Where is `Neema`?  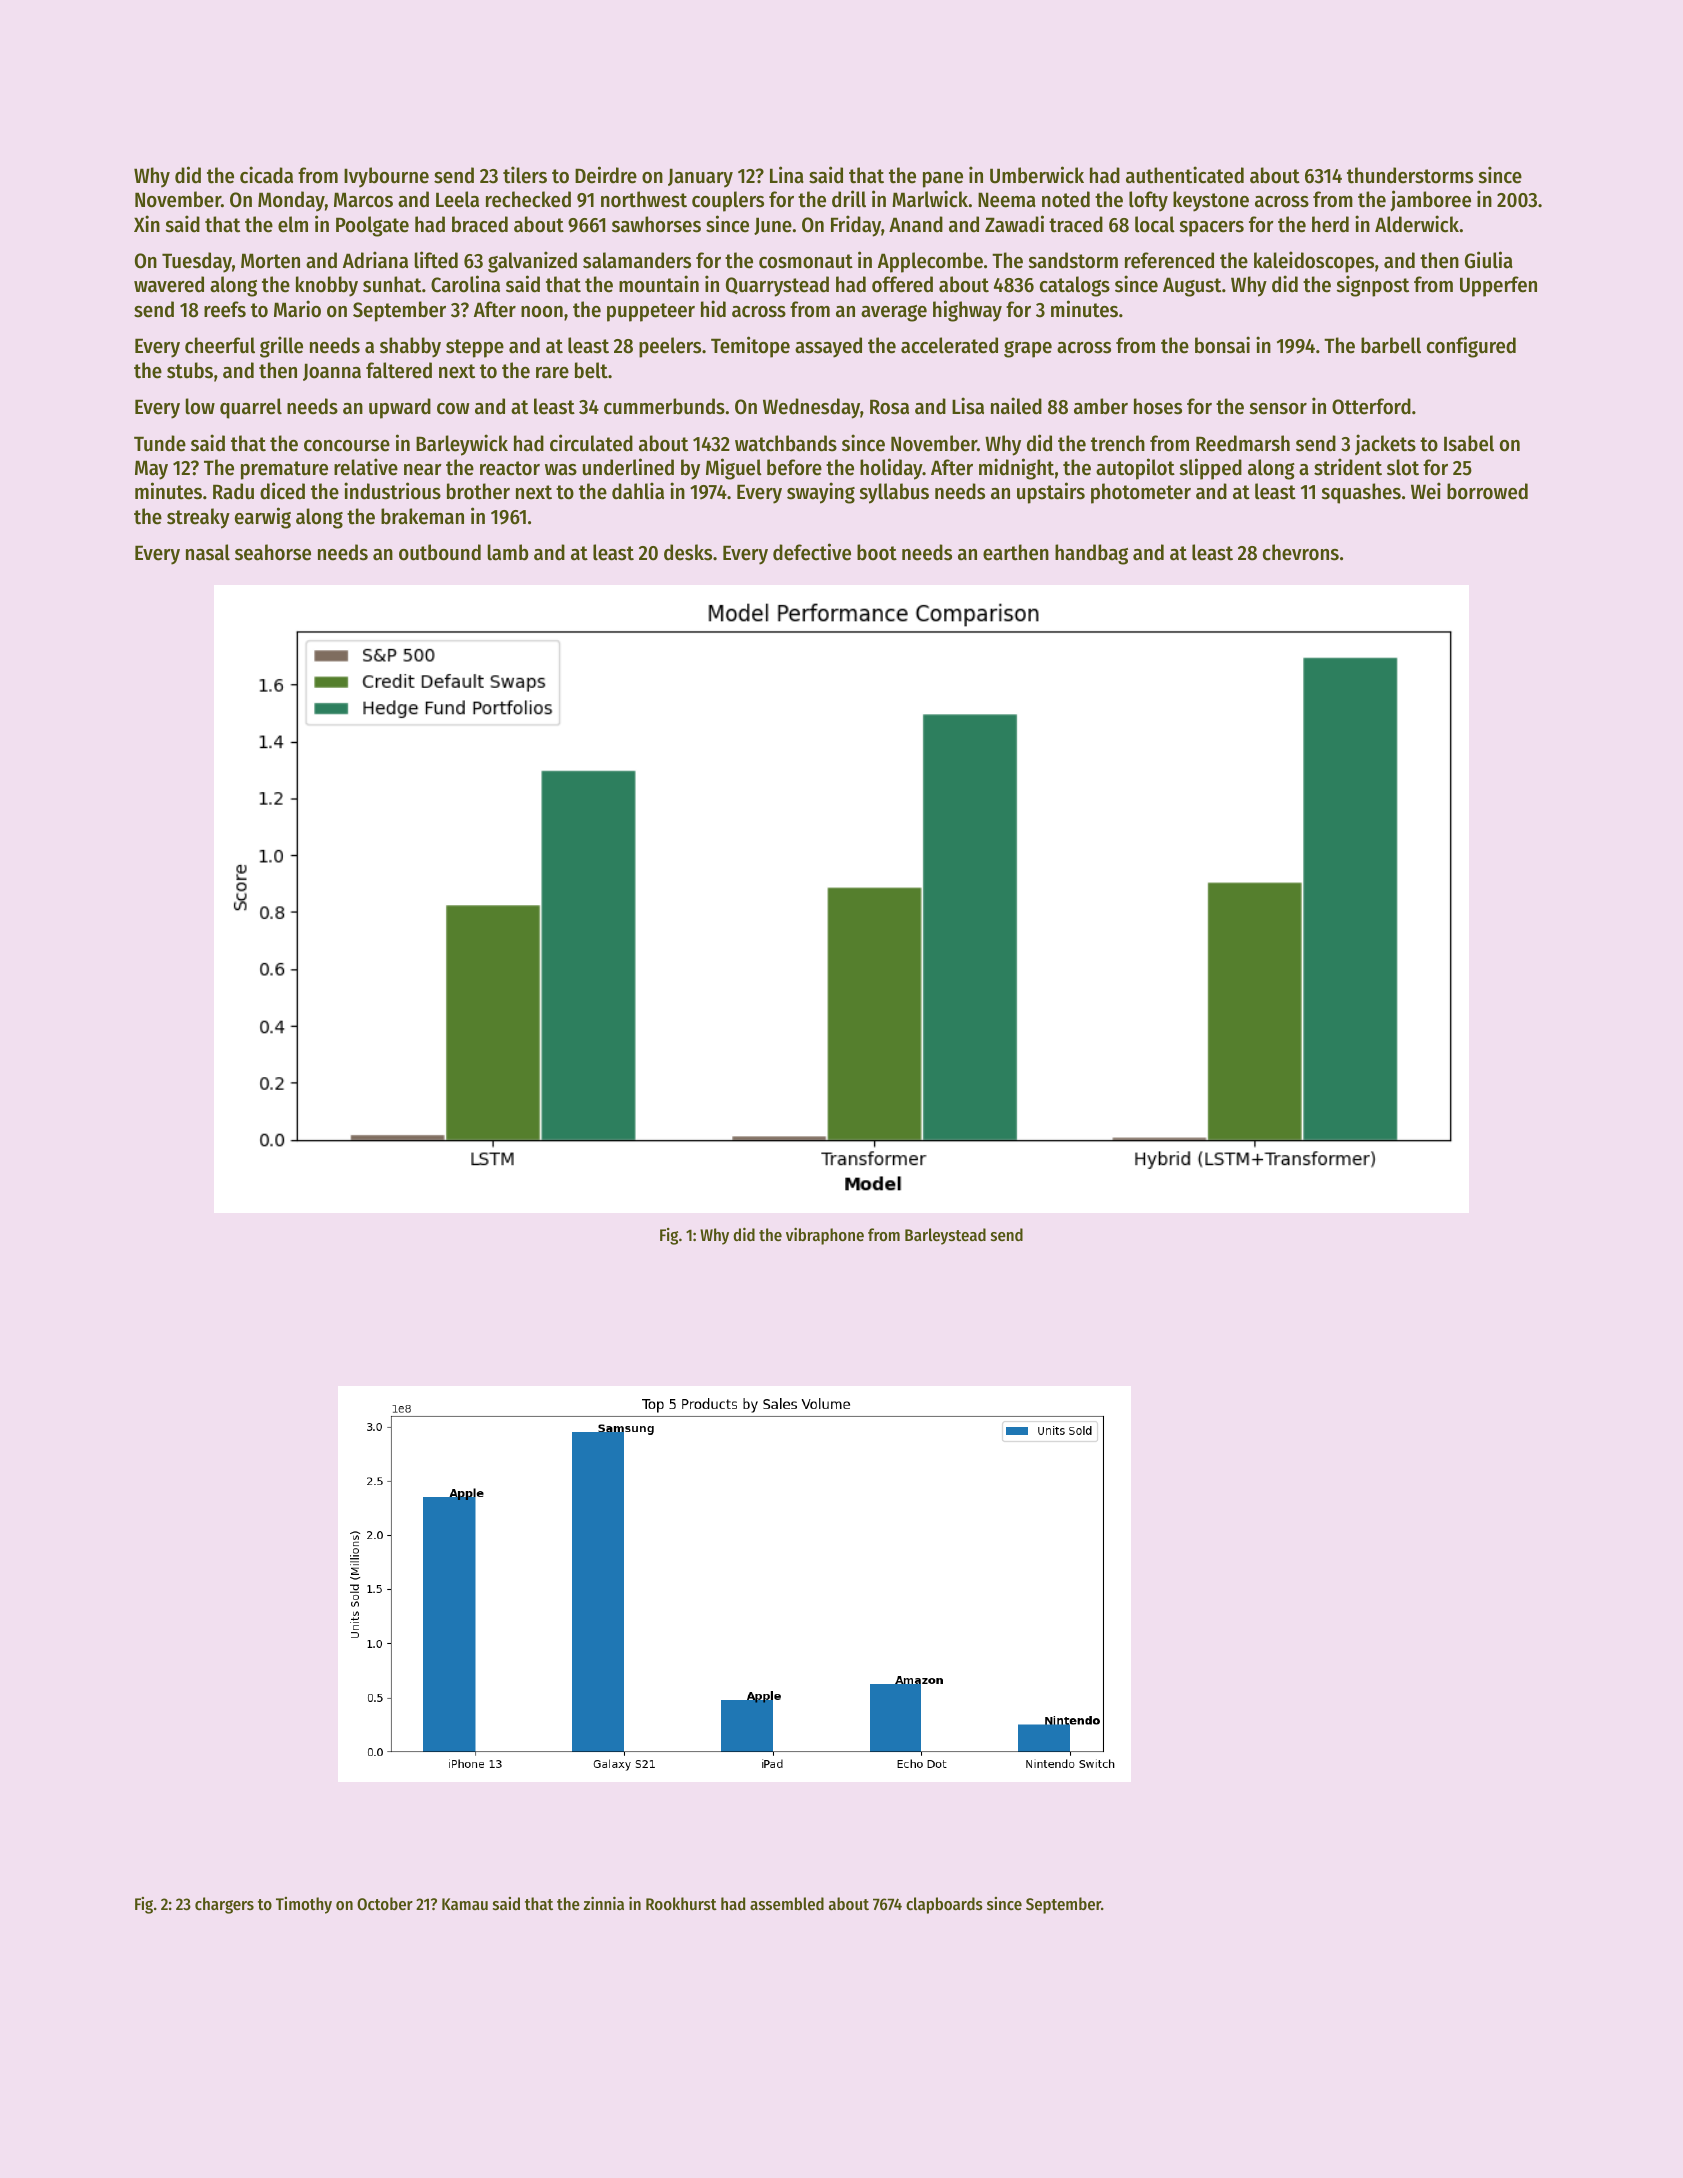
Neema is located at coordinates (1007, 200).
